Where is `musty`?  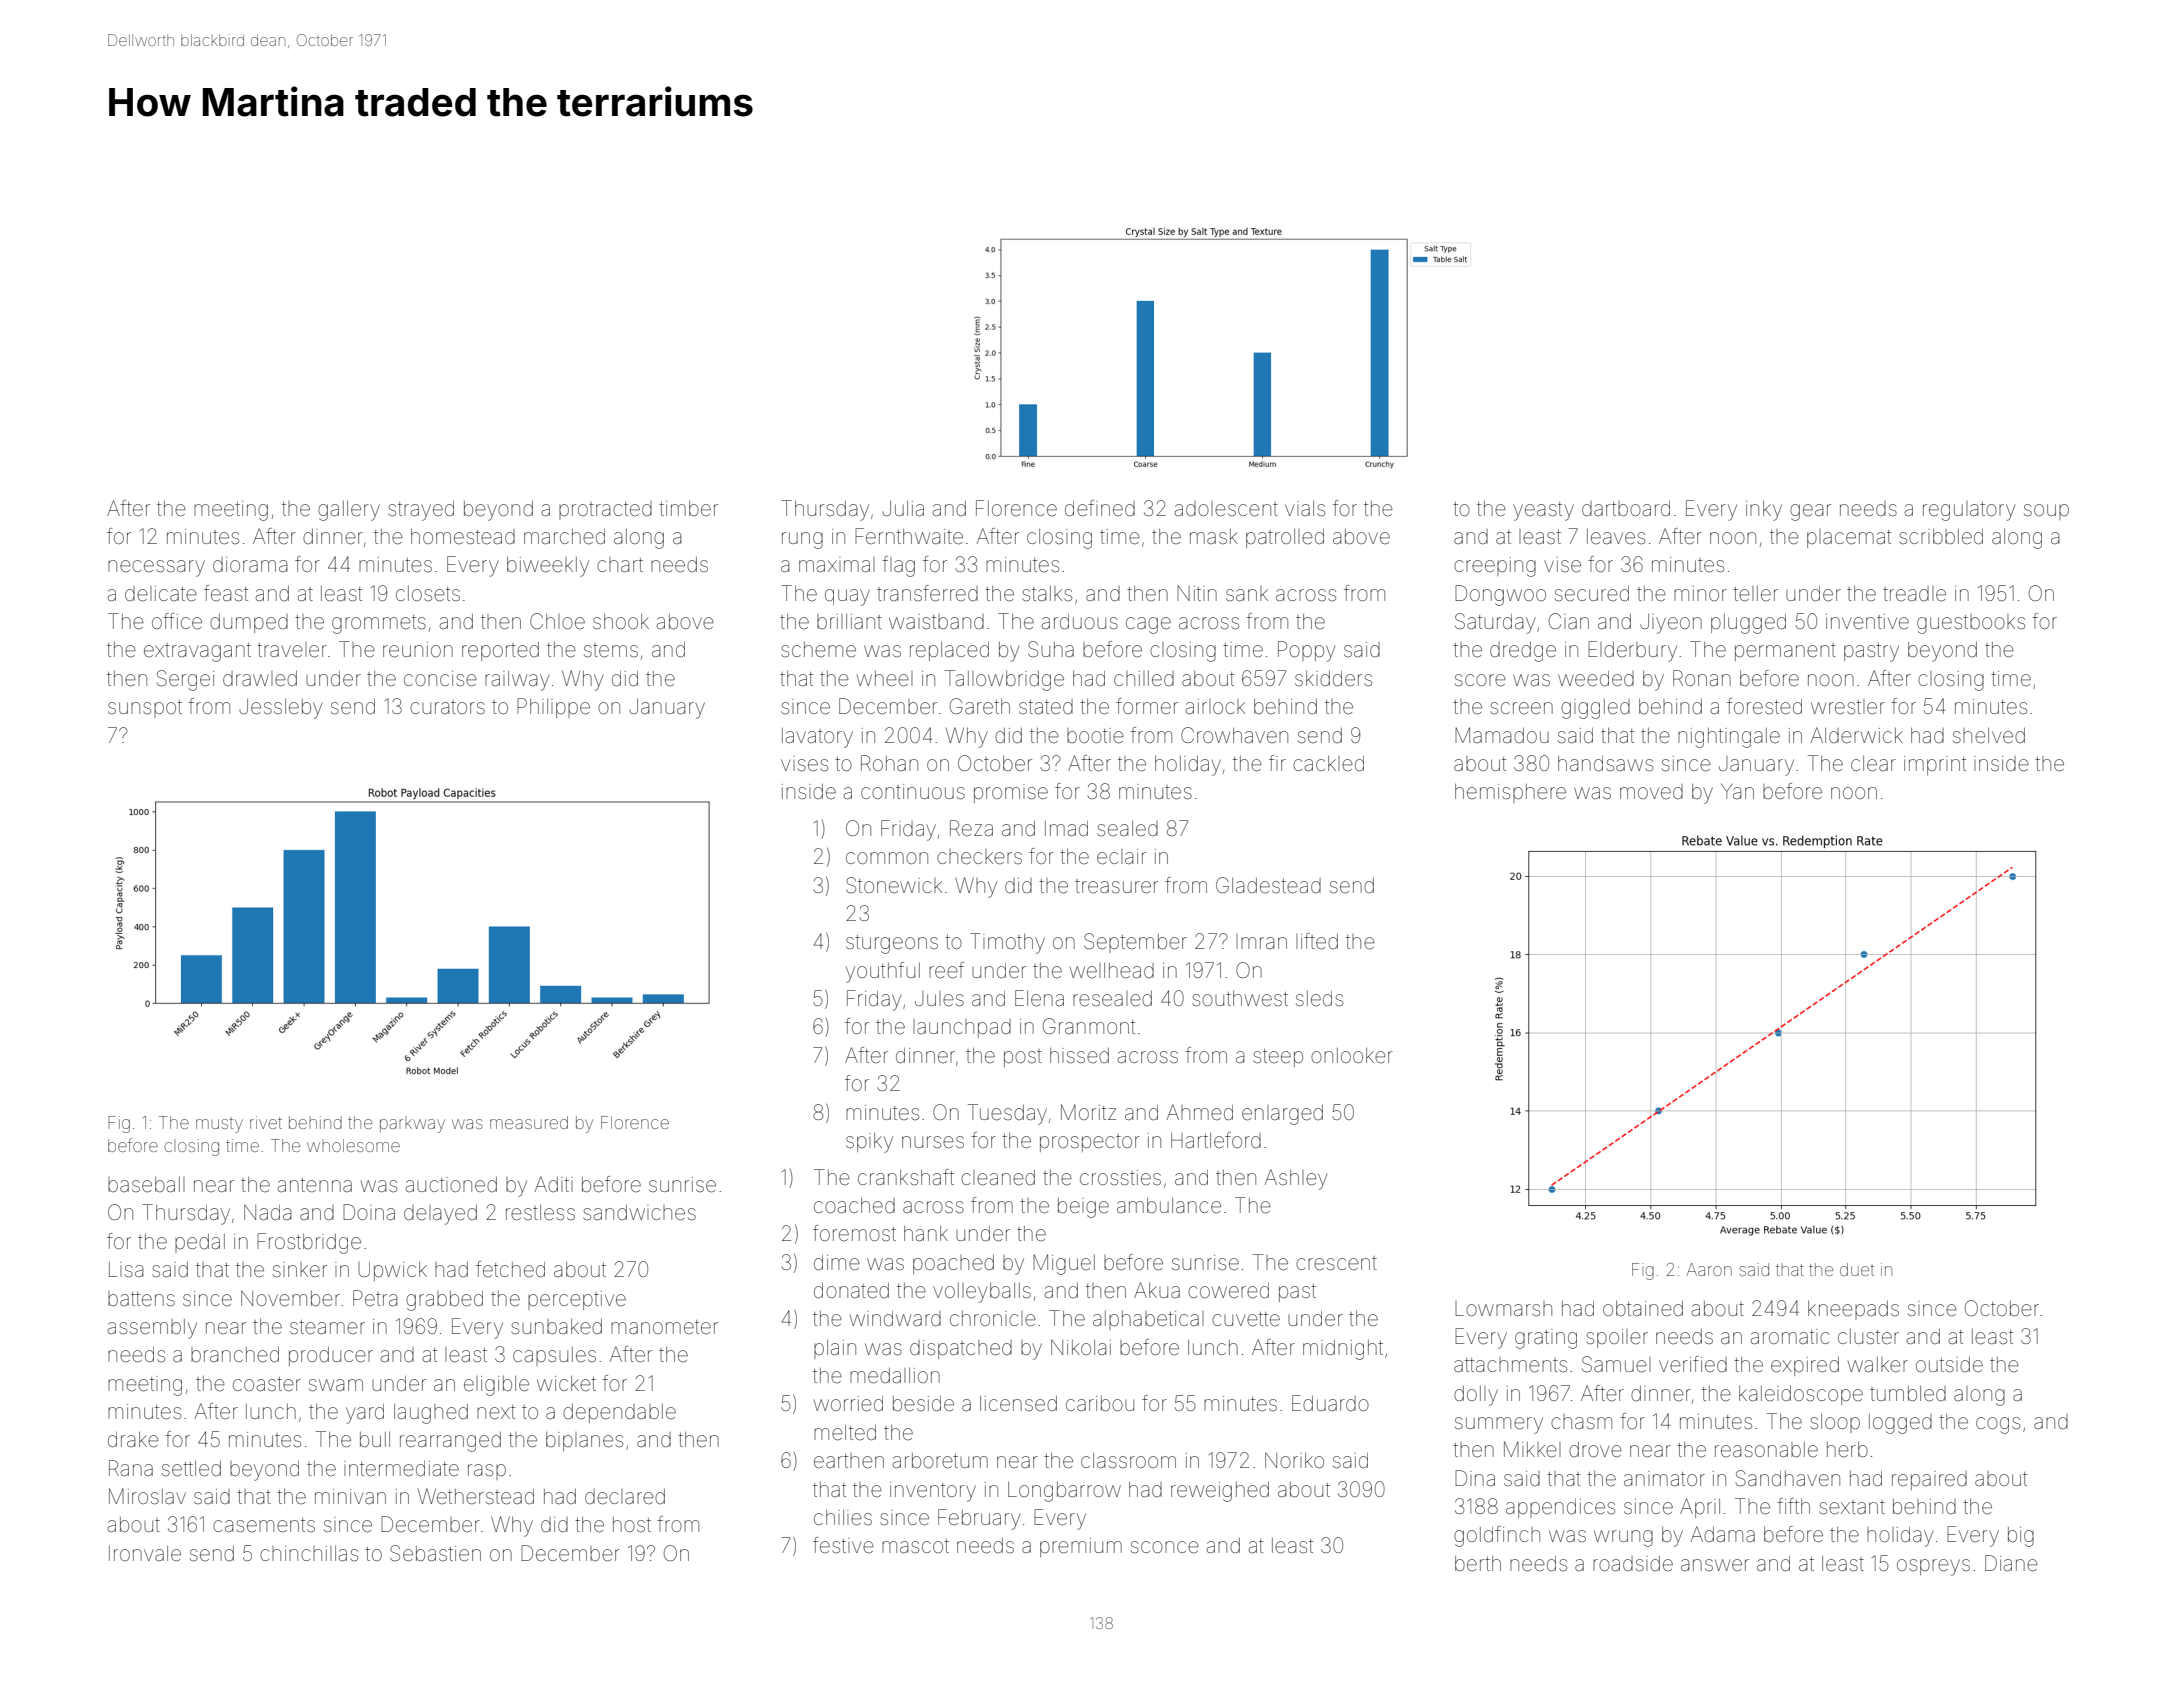
musty is located at coordinates (219, 1125).
